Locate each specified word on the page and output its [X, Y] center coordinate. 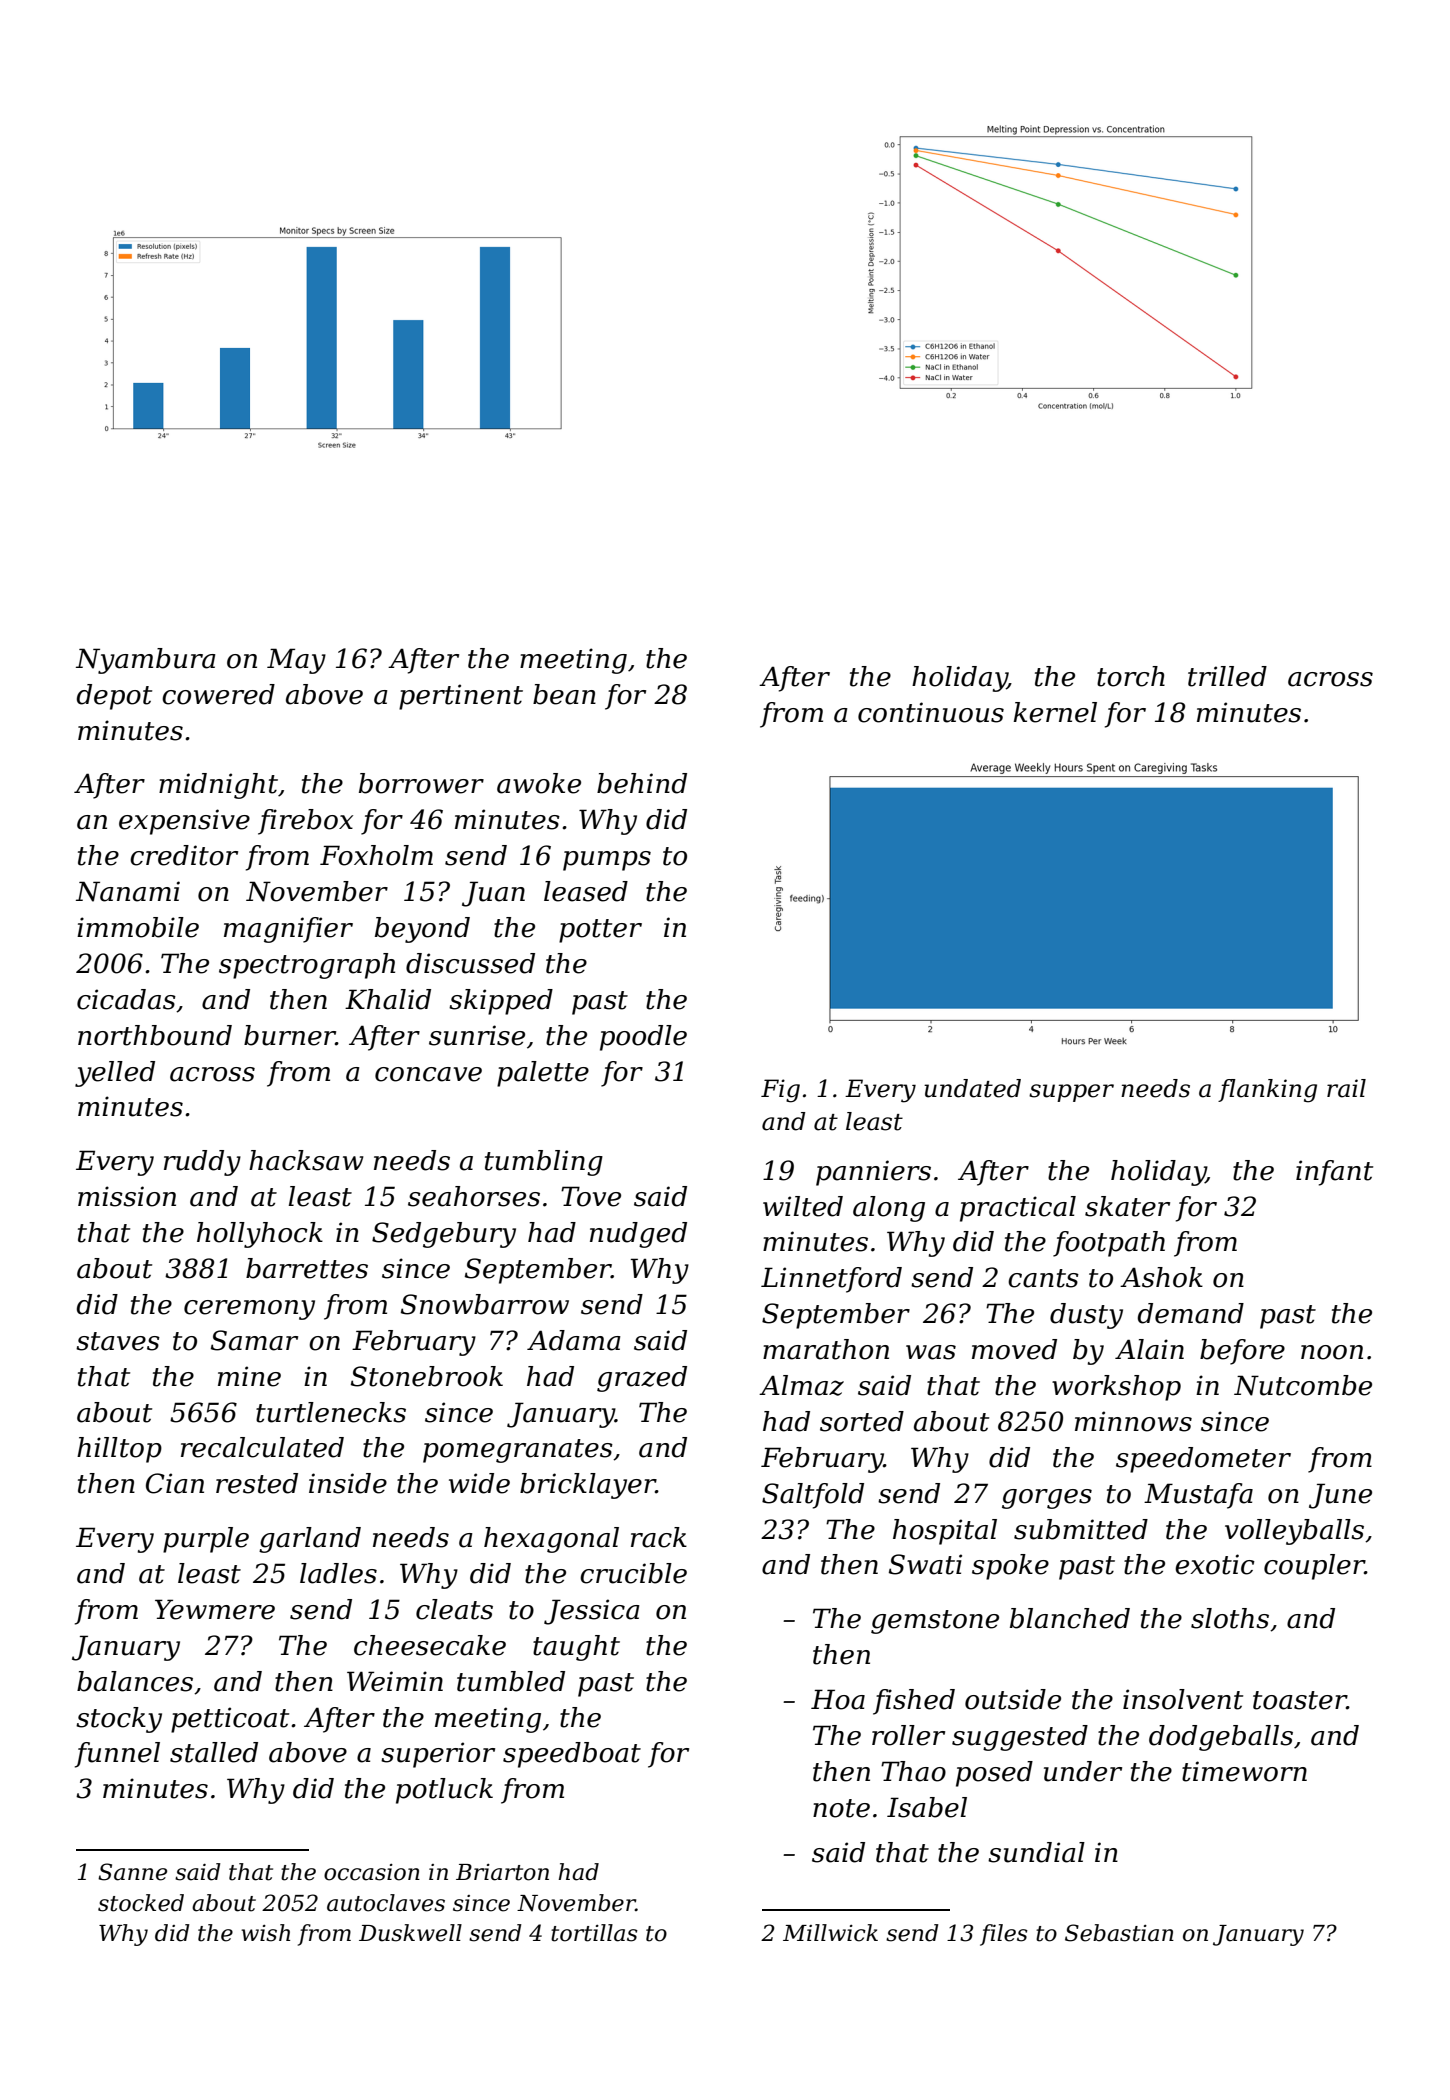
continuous [931, 712]
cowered [218, 694]
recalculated [262, 1447]
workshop [1116, 1388]
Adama [574, 1340]
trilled [1227, 676]
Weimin [395, 1681]
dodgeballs [1221, 1738]
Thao [913, 1771]
